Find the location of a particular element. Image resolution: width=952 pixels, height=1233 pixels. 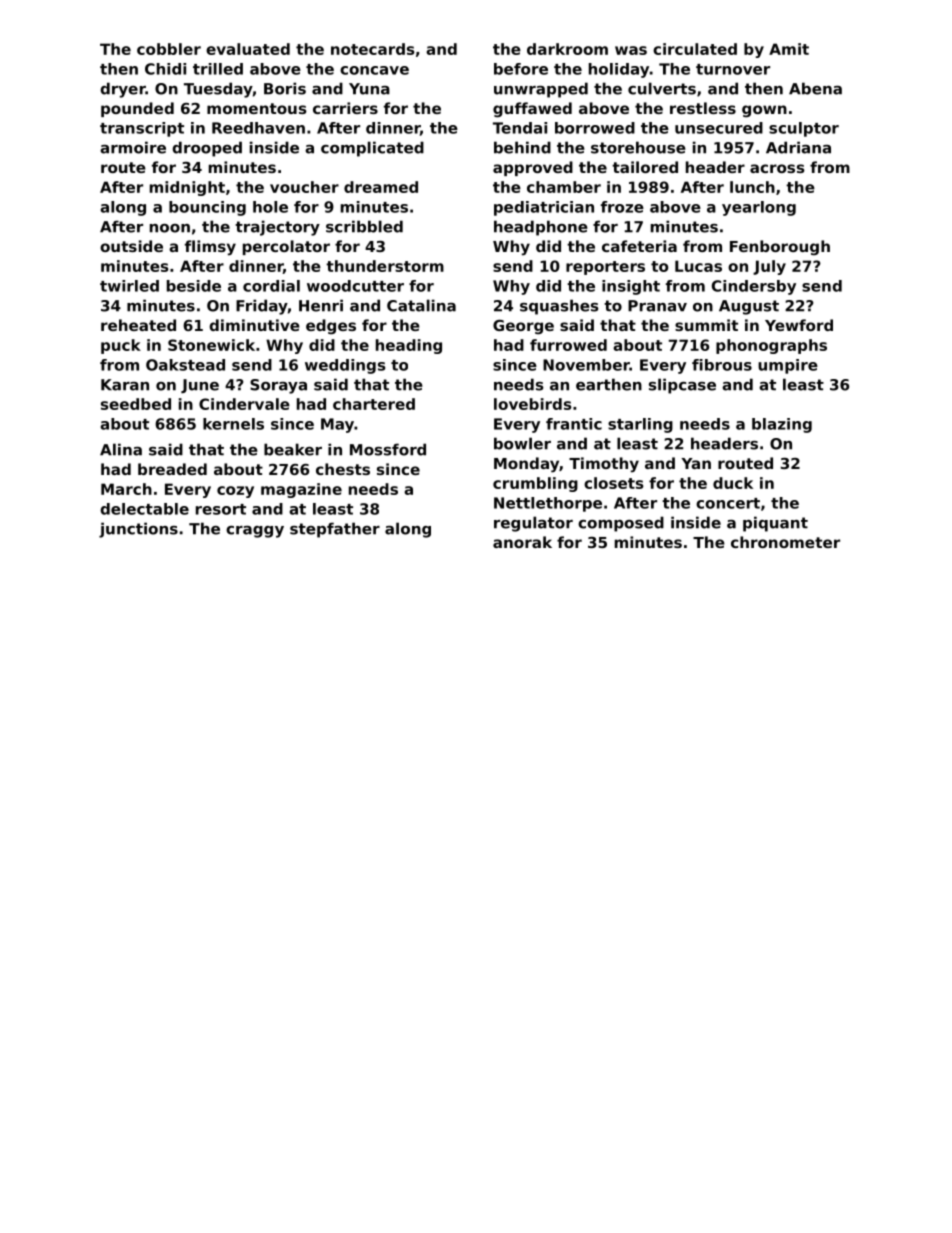

circulated is located at coordinates (695, 49).
